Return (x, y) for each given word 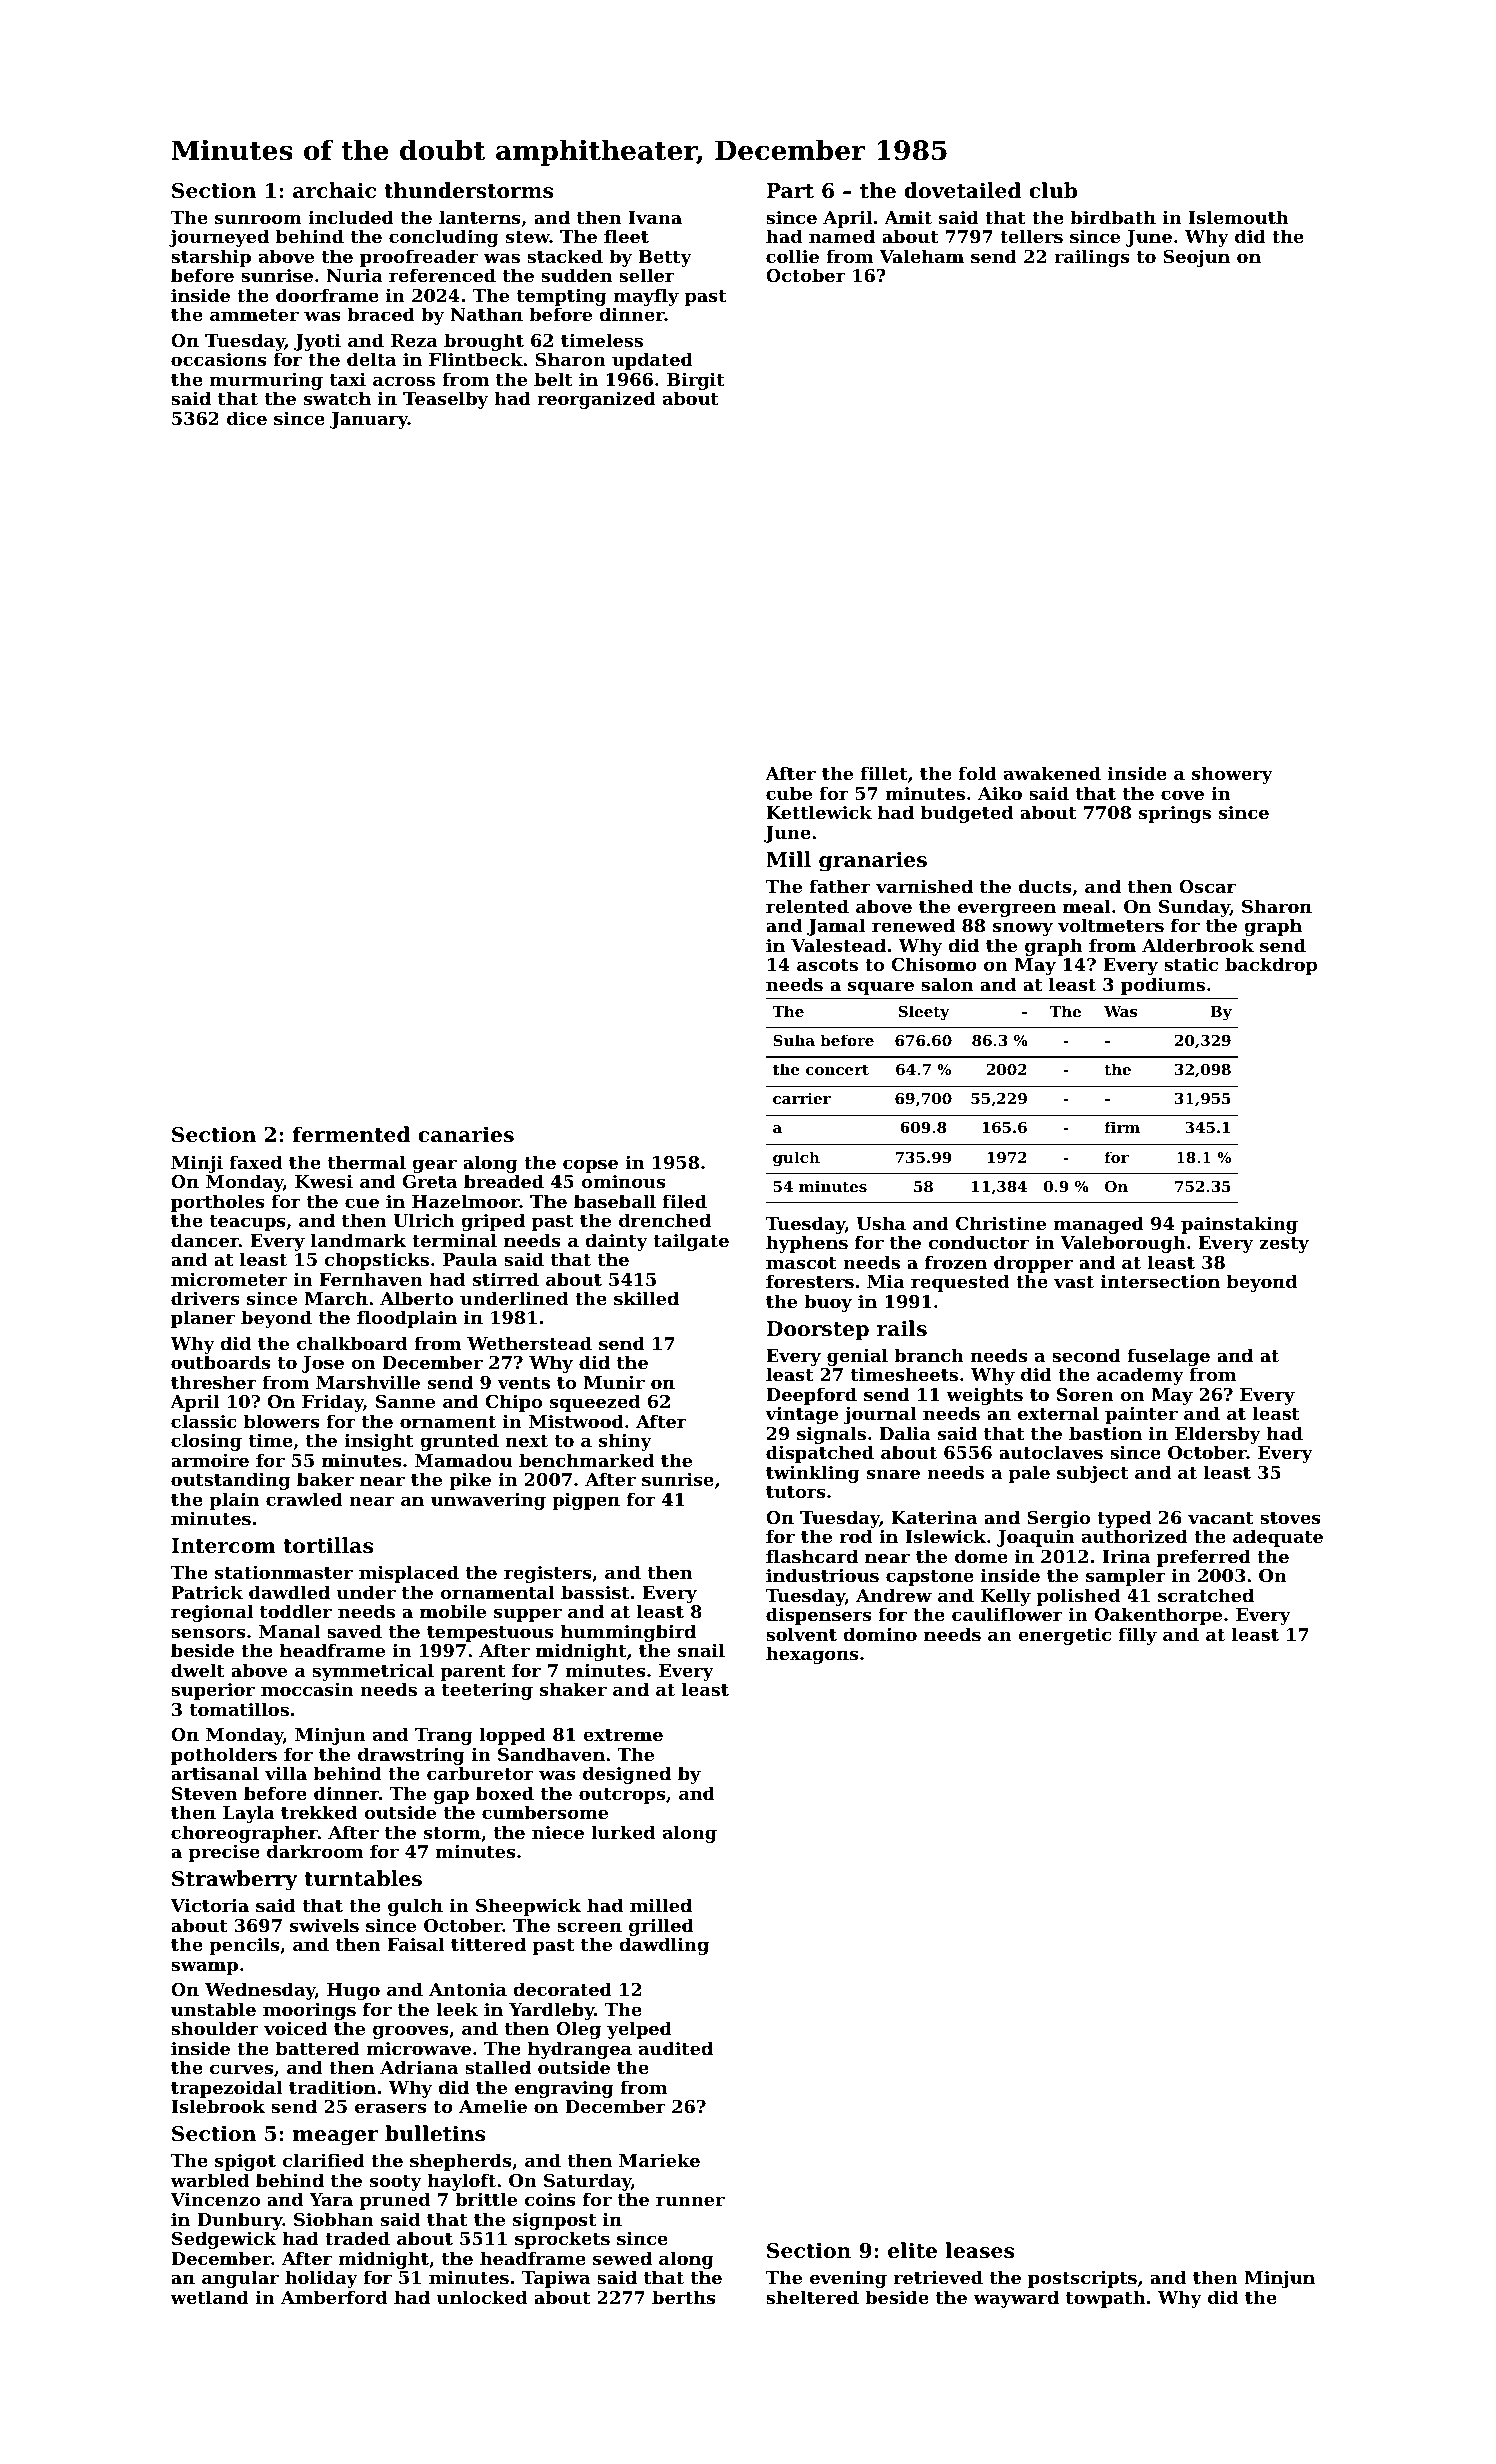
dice (247, 418)
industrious (822, 1575)
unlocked (482, 2297)
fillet (884, 773)
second (1086, 1355)
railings (1092, 258)
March (336, 1298)
